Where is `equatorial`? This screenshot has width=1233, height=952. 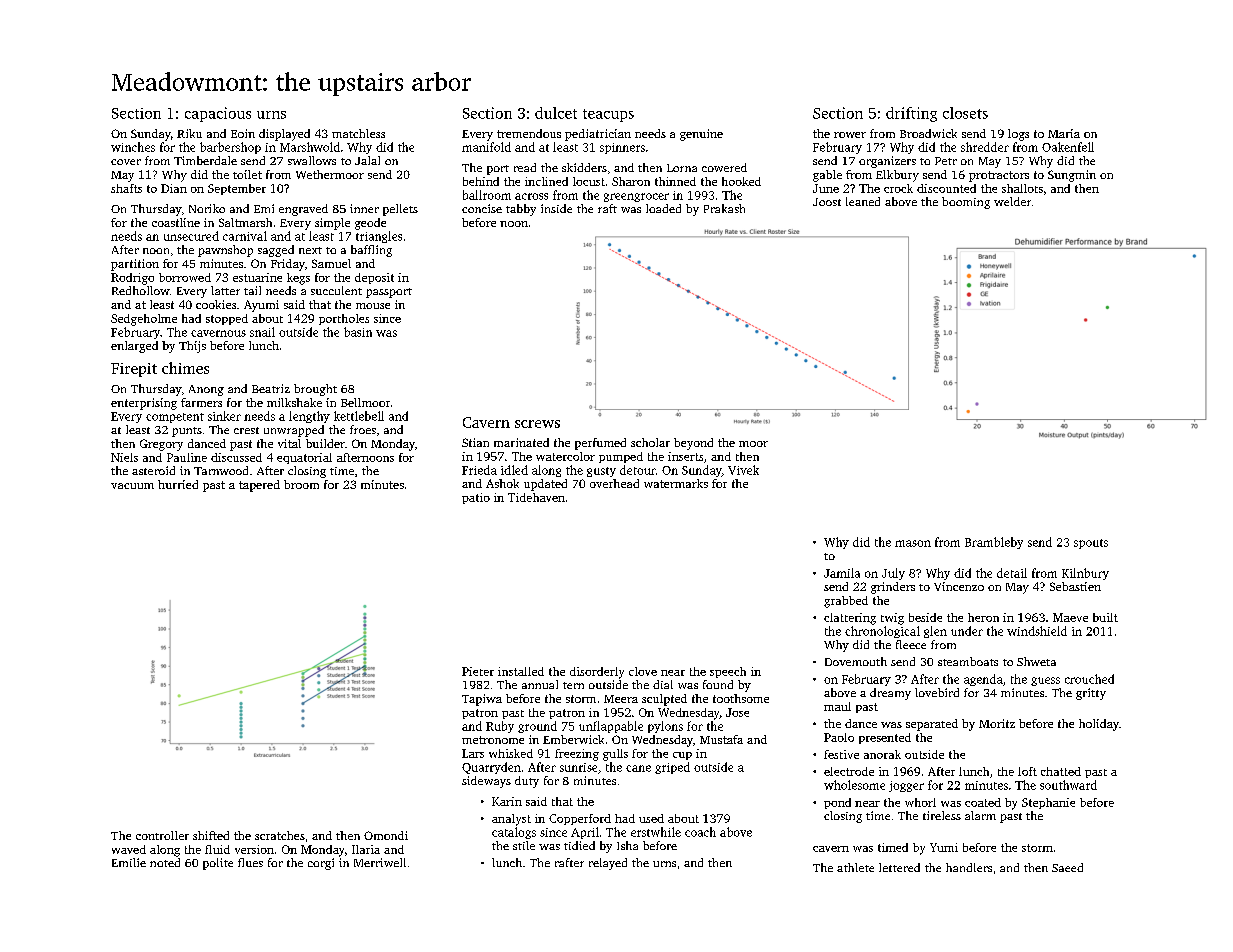
equatorial is located at coordinates (304, 458).
